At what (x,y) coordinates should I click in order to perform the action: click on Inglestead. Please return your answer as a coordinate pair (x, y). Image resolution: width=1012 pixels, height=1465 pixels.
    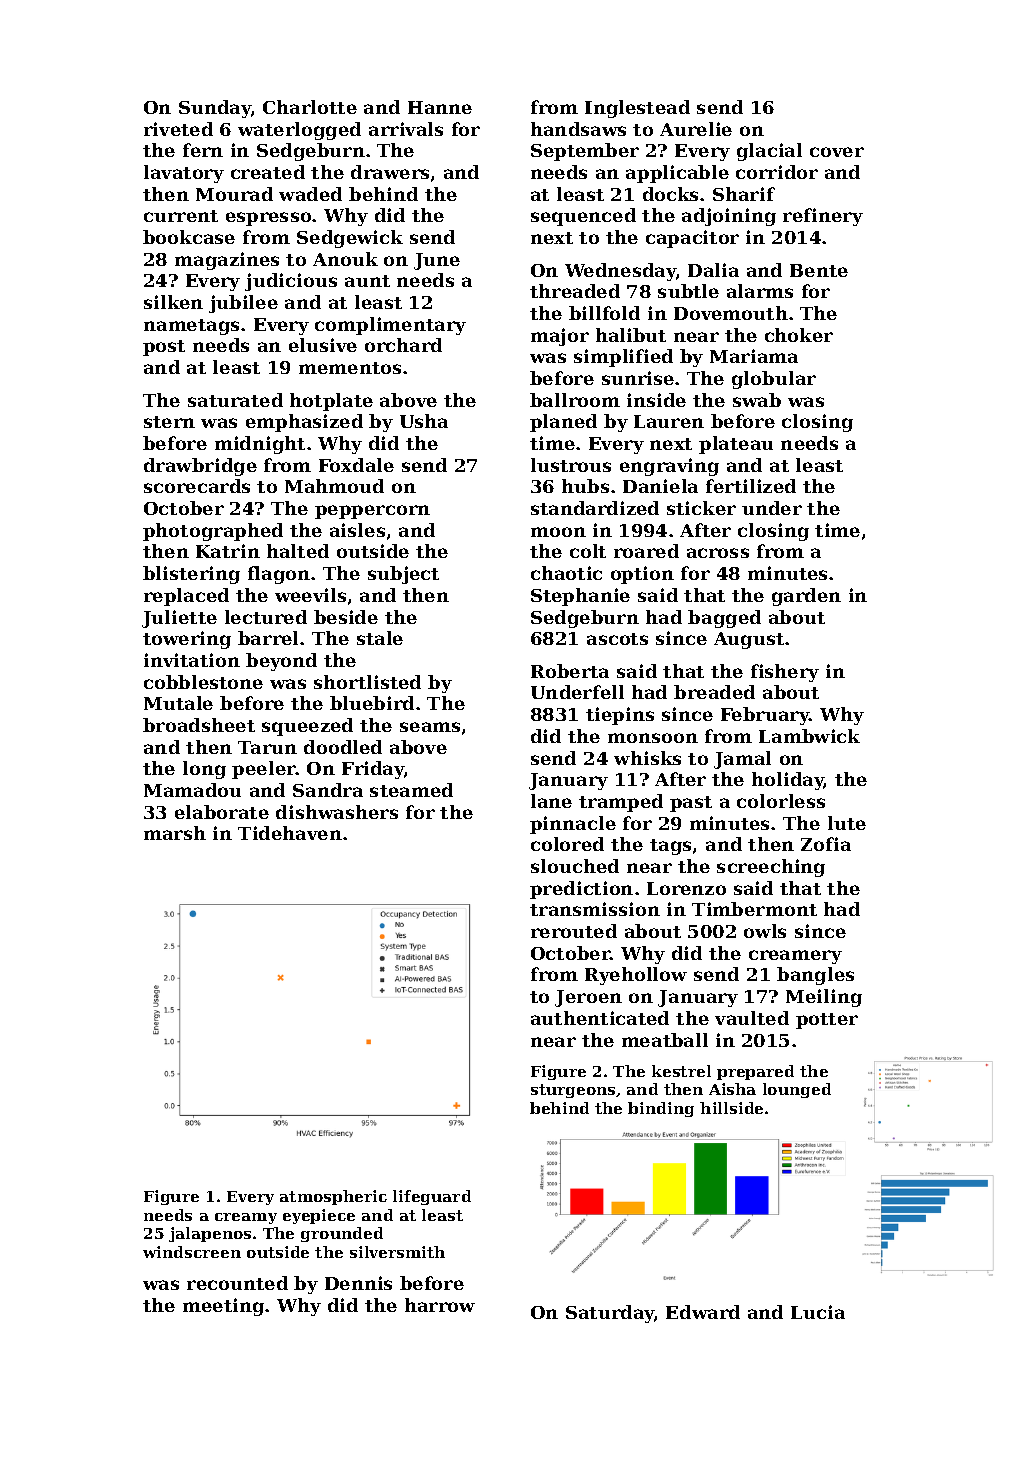
    Looking at the image, I should click on (637, 109).
